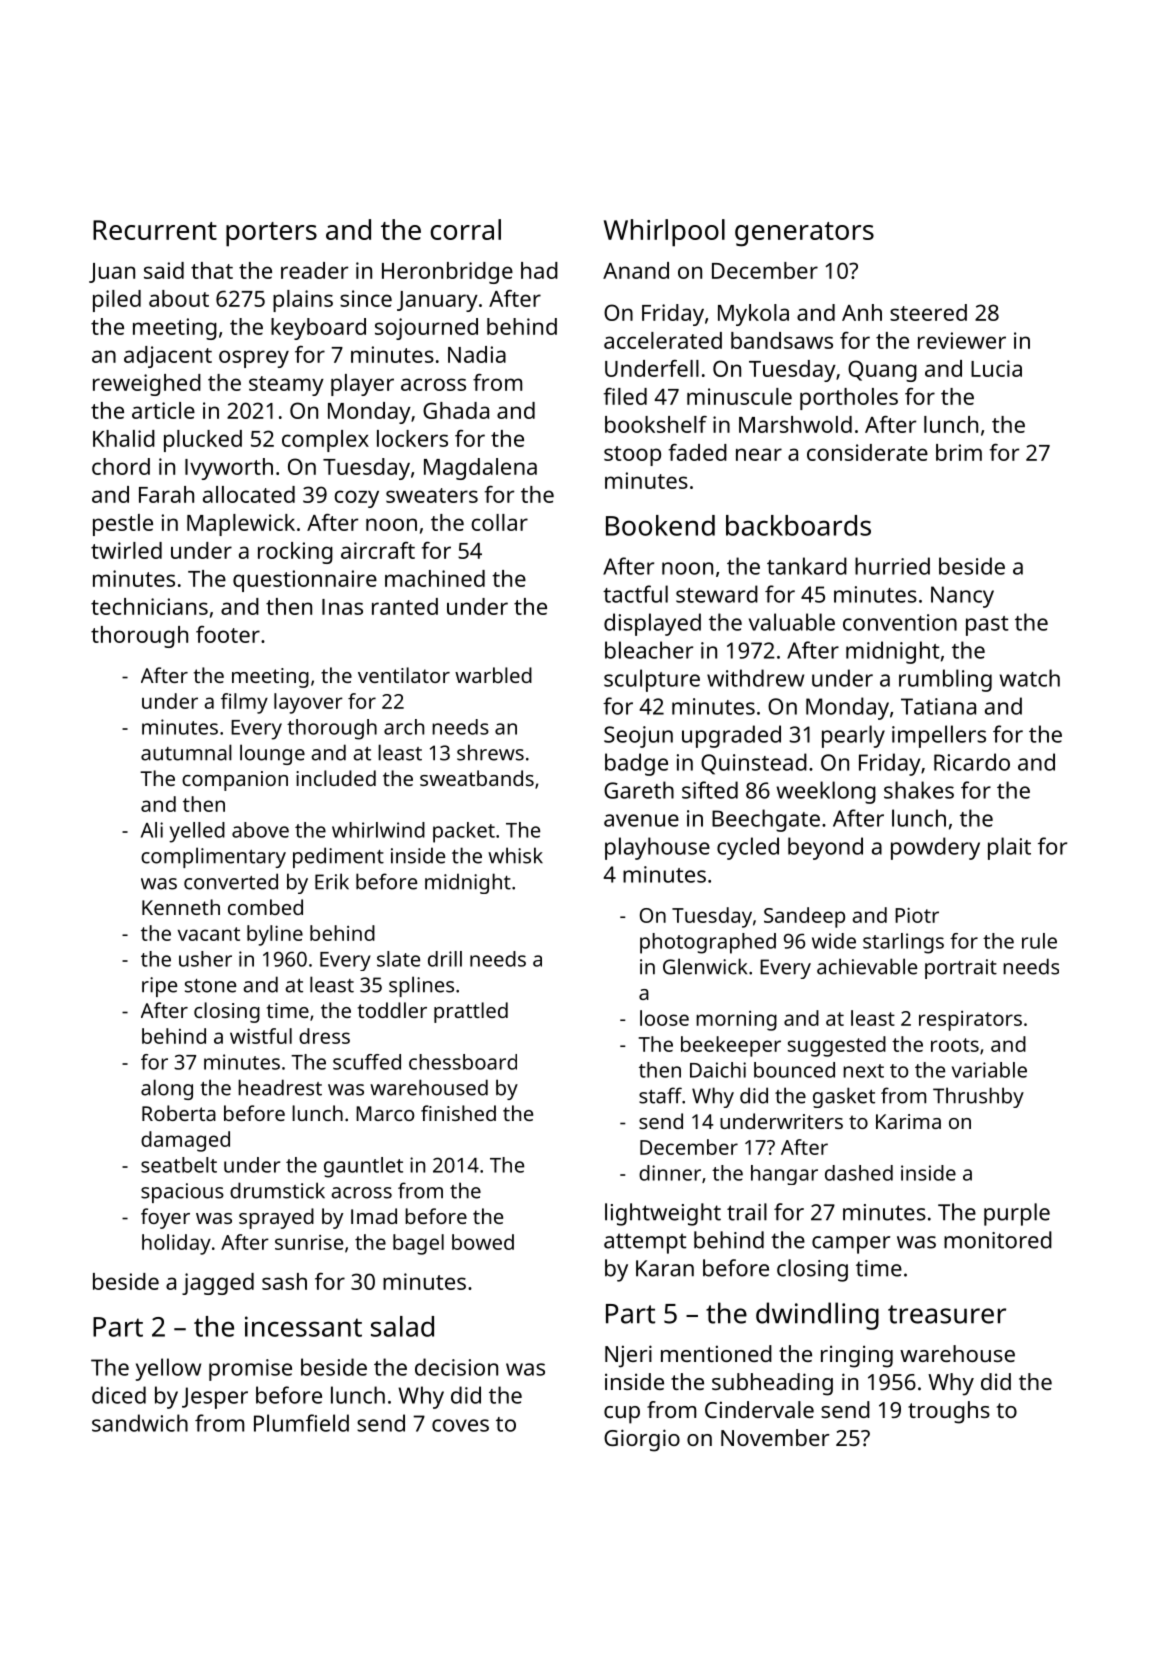  Describe the element at coordinates (804, 234) in the screenshot. I see `generators` at that location.
